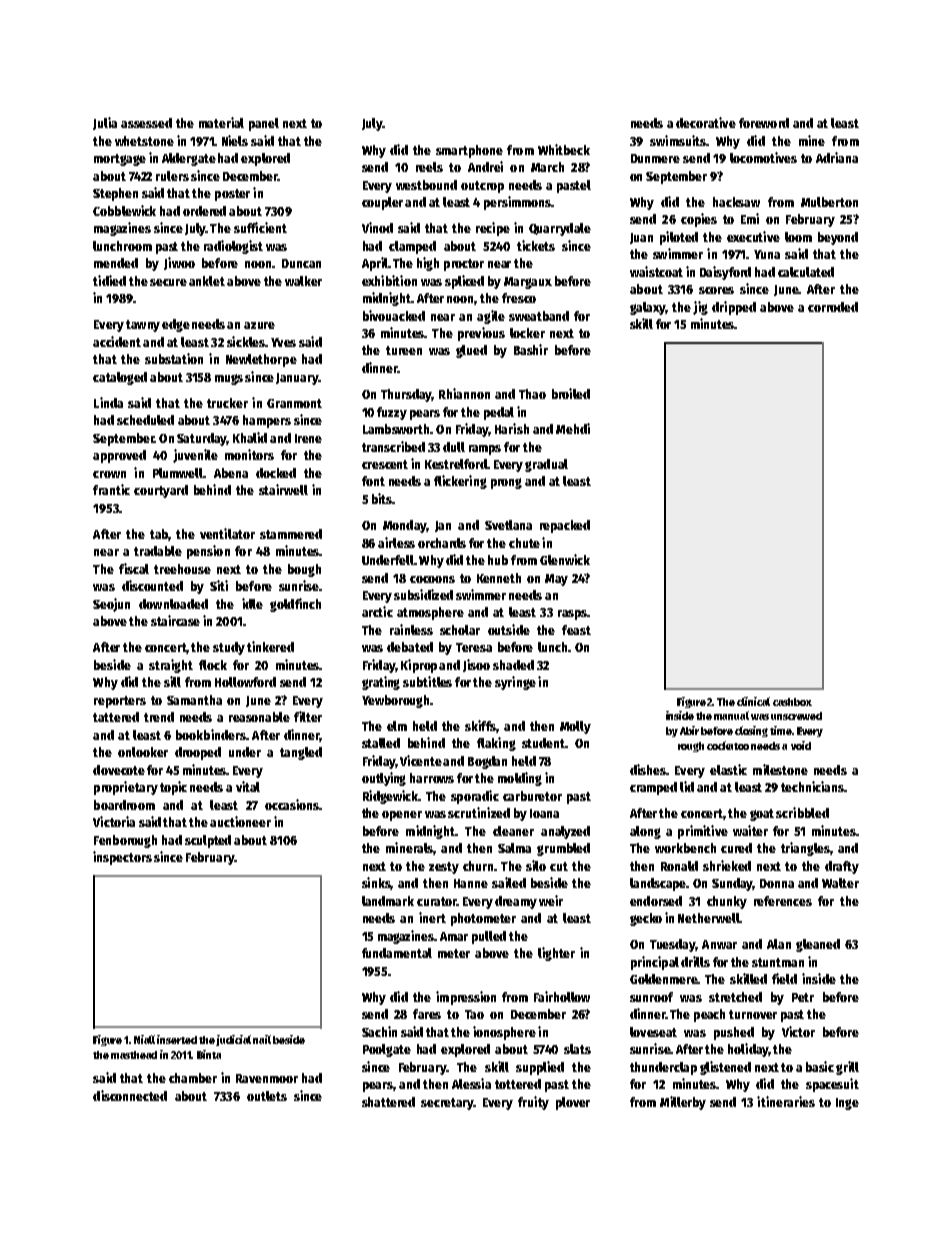 The height and width of the screenshot is (1233, 952). What do you see at coordinates (233, 1040) in the screenshot?
I see `judicial` at bounding box center [233, 1040].
